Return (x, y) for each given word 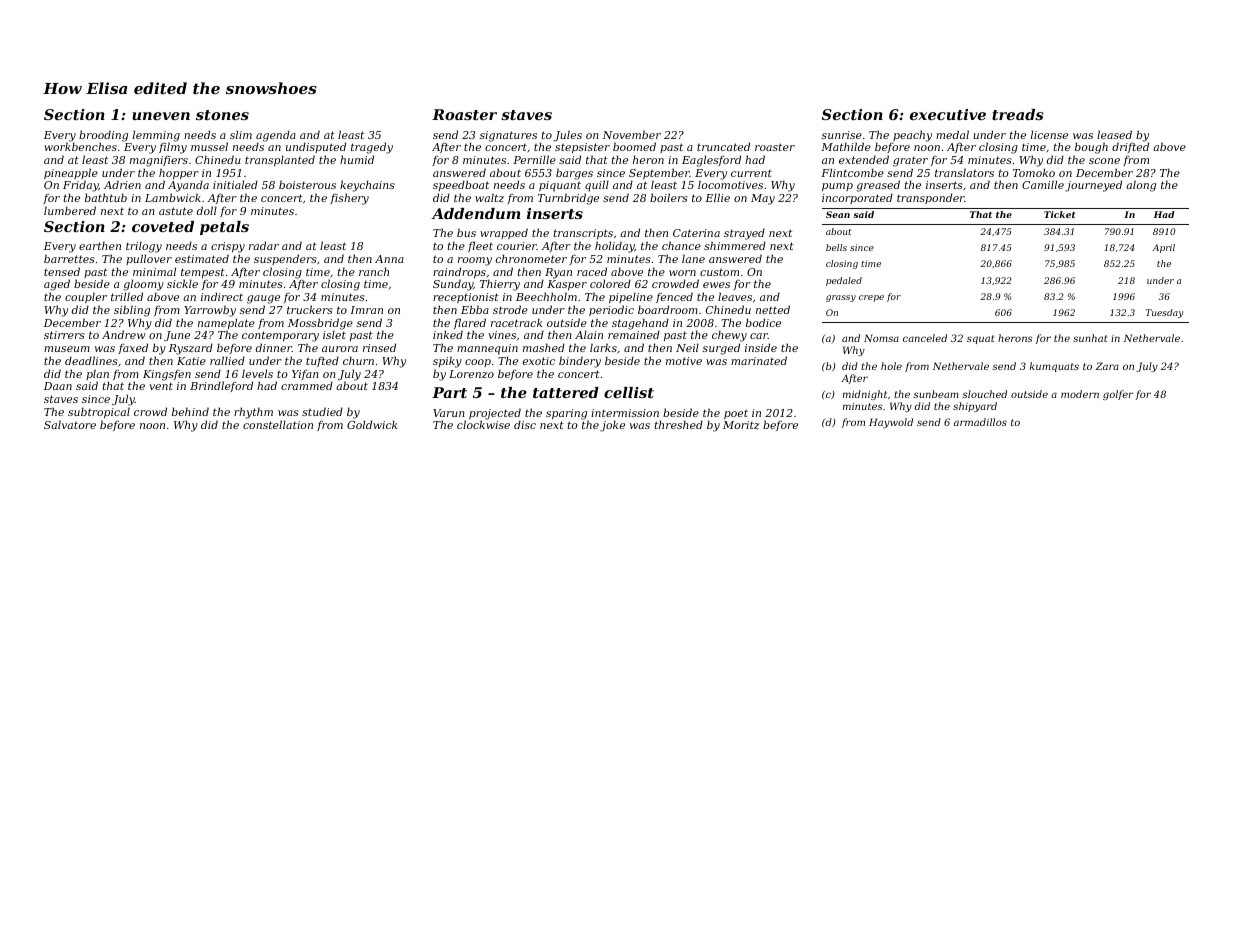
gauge (263, 299)
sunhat (1090, 338)
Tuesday (1164, 313)
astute (176, 211)
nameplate (226, 324)
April (1163, 248)
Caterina (696, 233)
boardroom (668, 309)
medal (952, 134)
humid (357, 159)
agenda (276, 136)
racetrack (516, 322)
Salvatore (70, 424)
